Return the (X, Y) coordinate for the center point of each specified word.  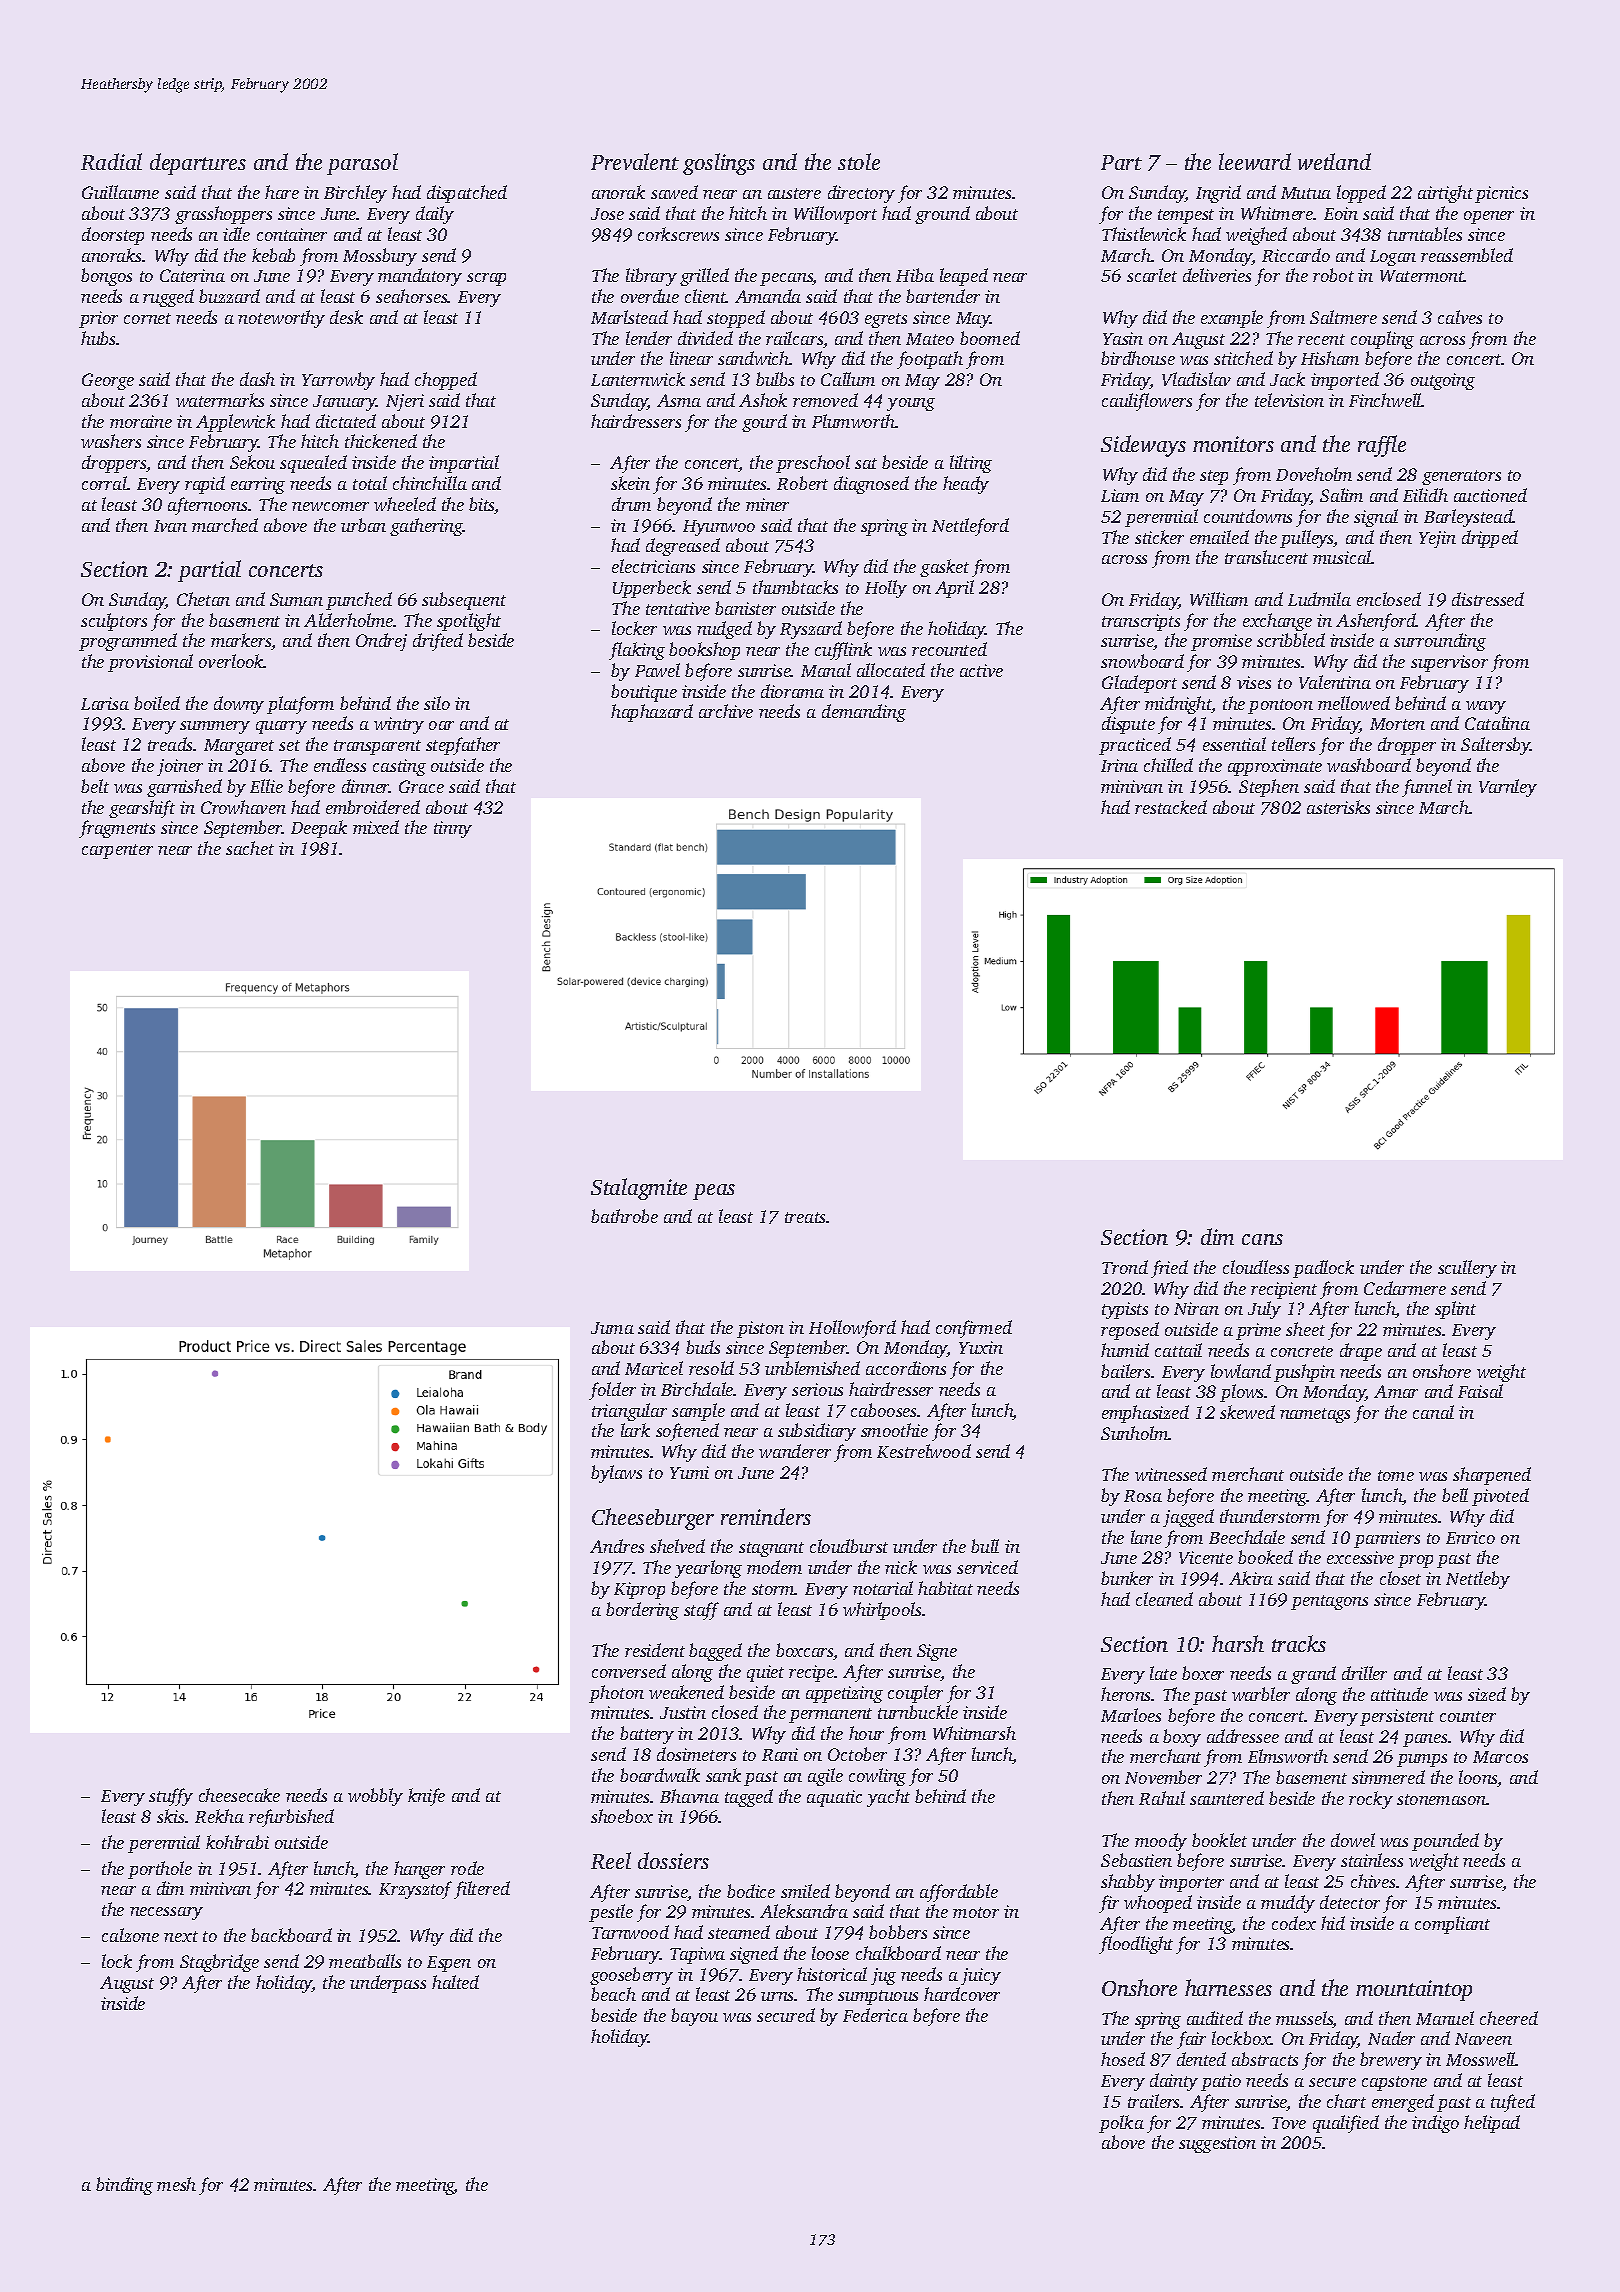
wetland (1334, 161)
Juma (612, 1328)
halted (455, 1982)
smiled (805, 1891)
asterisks (1338, 807)
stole (859, 161)
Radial (111, 161)
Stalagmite (639, 1189)
